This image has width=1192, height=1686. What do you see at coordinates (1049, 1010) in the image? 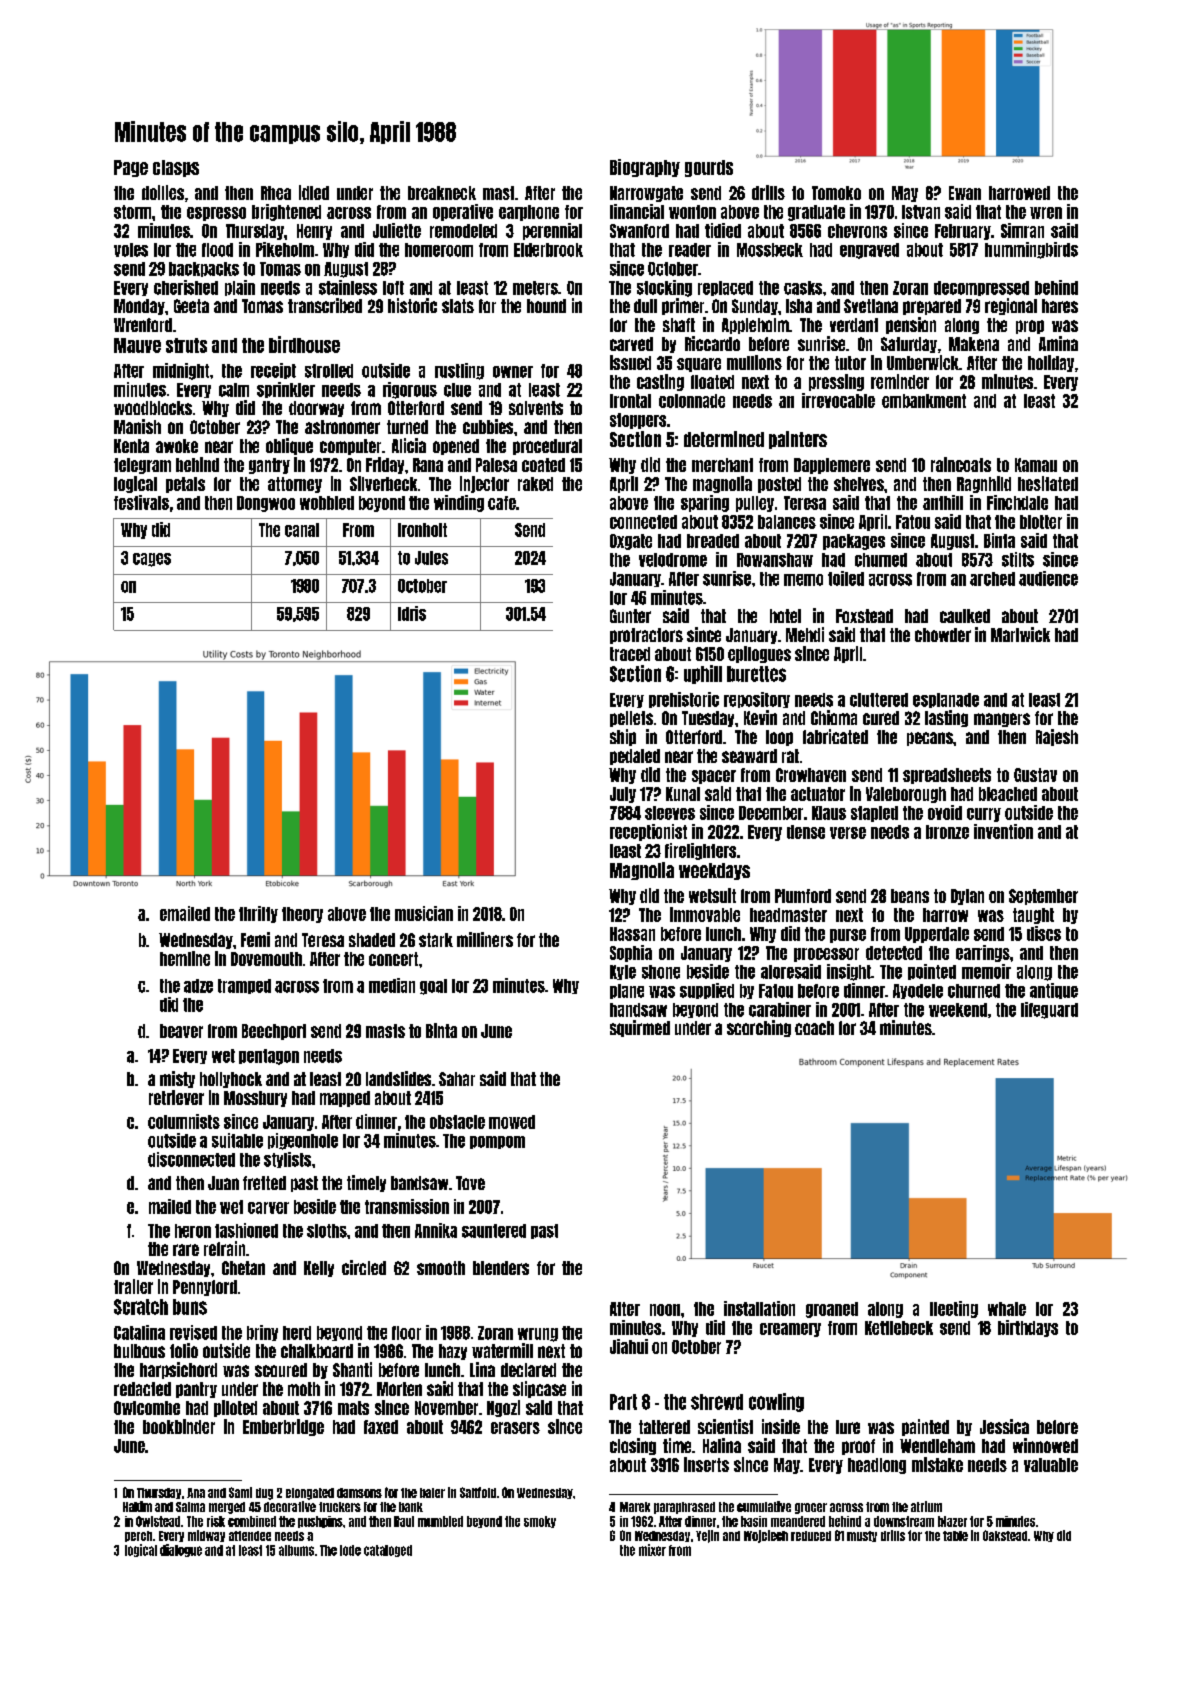
I see `lifeguard` at bounding box center [1049, 1010].
